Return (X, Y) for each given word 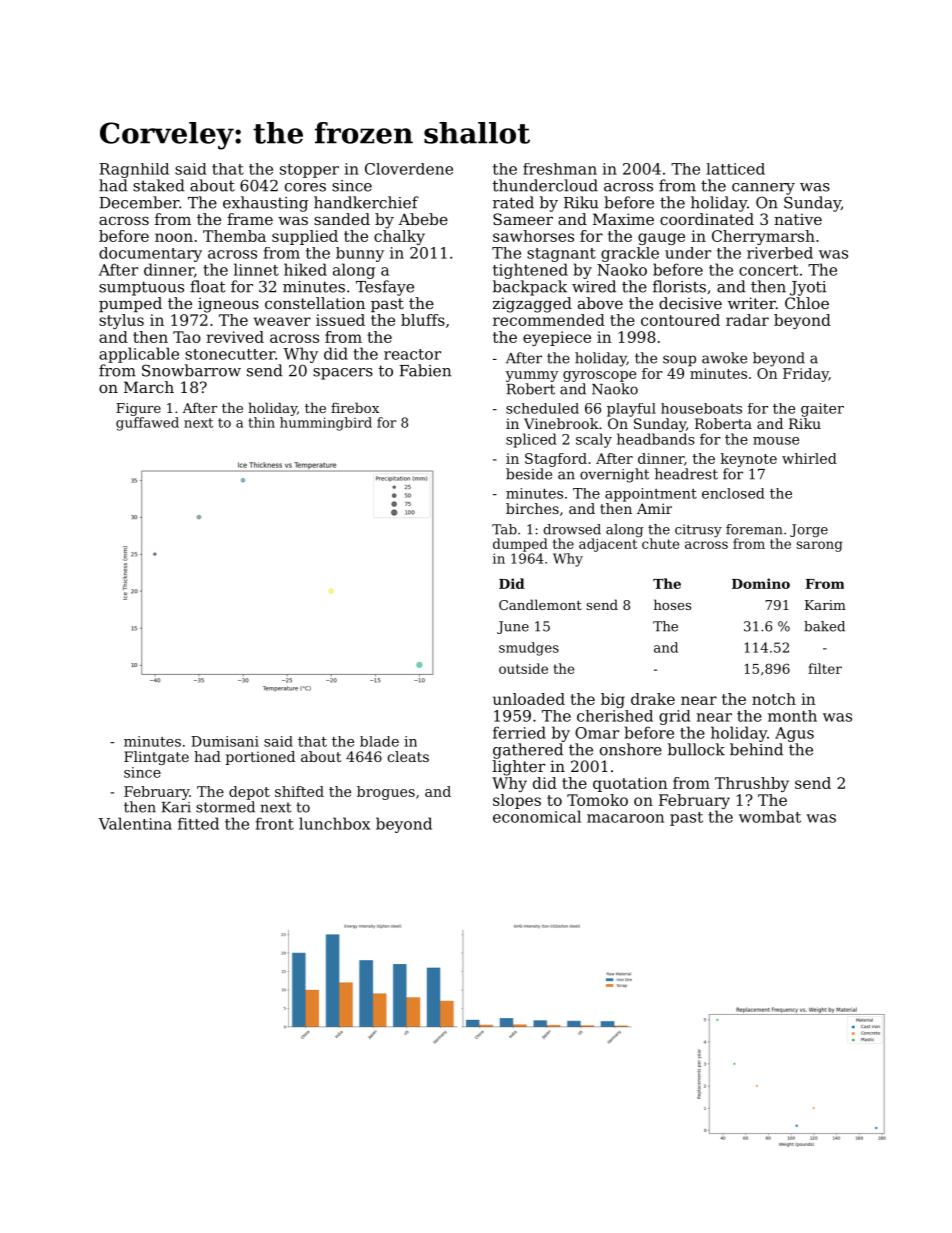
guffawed (147, 424)
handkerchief (366, 202)
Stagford (556, 460)
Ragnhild (134, 170)
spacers (343, 374)
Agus (794, 734)
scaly (594, 440)
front (274, 823)
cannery (763, 189)
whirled (809, 458)
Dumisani (225, 741)
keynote (749, 460)
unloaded (529, 699)
